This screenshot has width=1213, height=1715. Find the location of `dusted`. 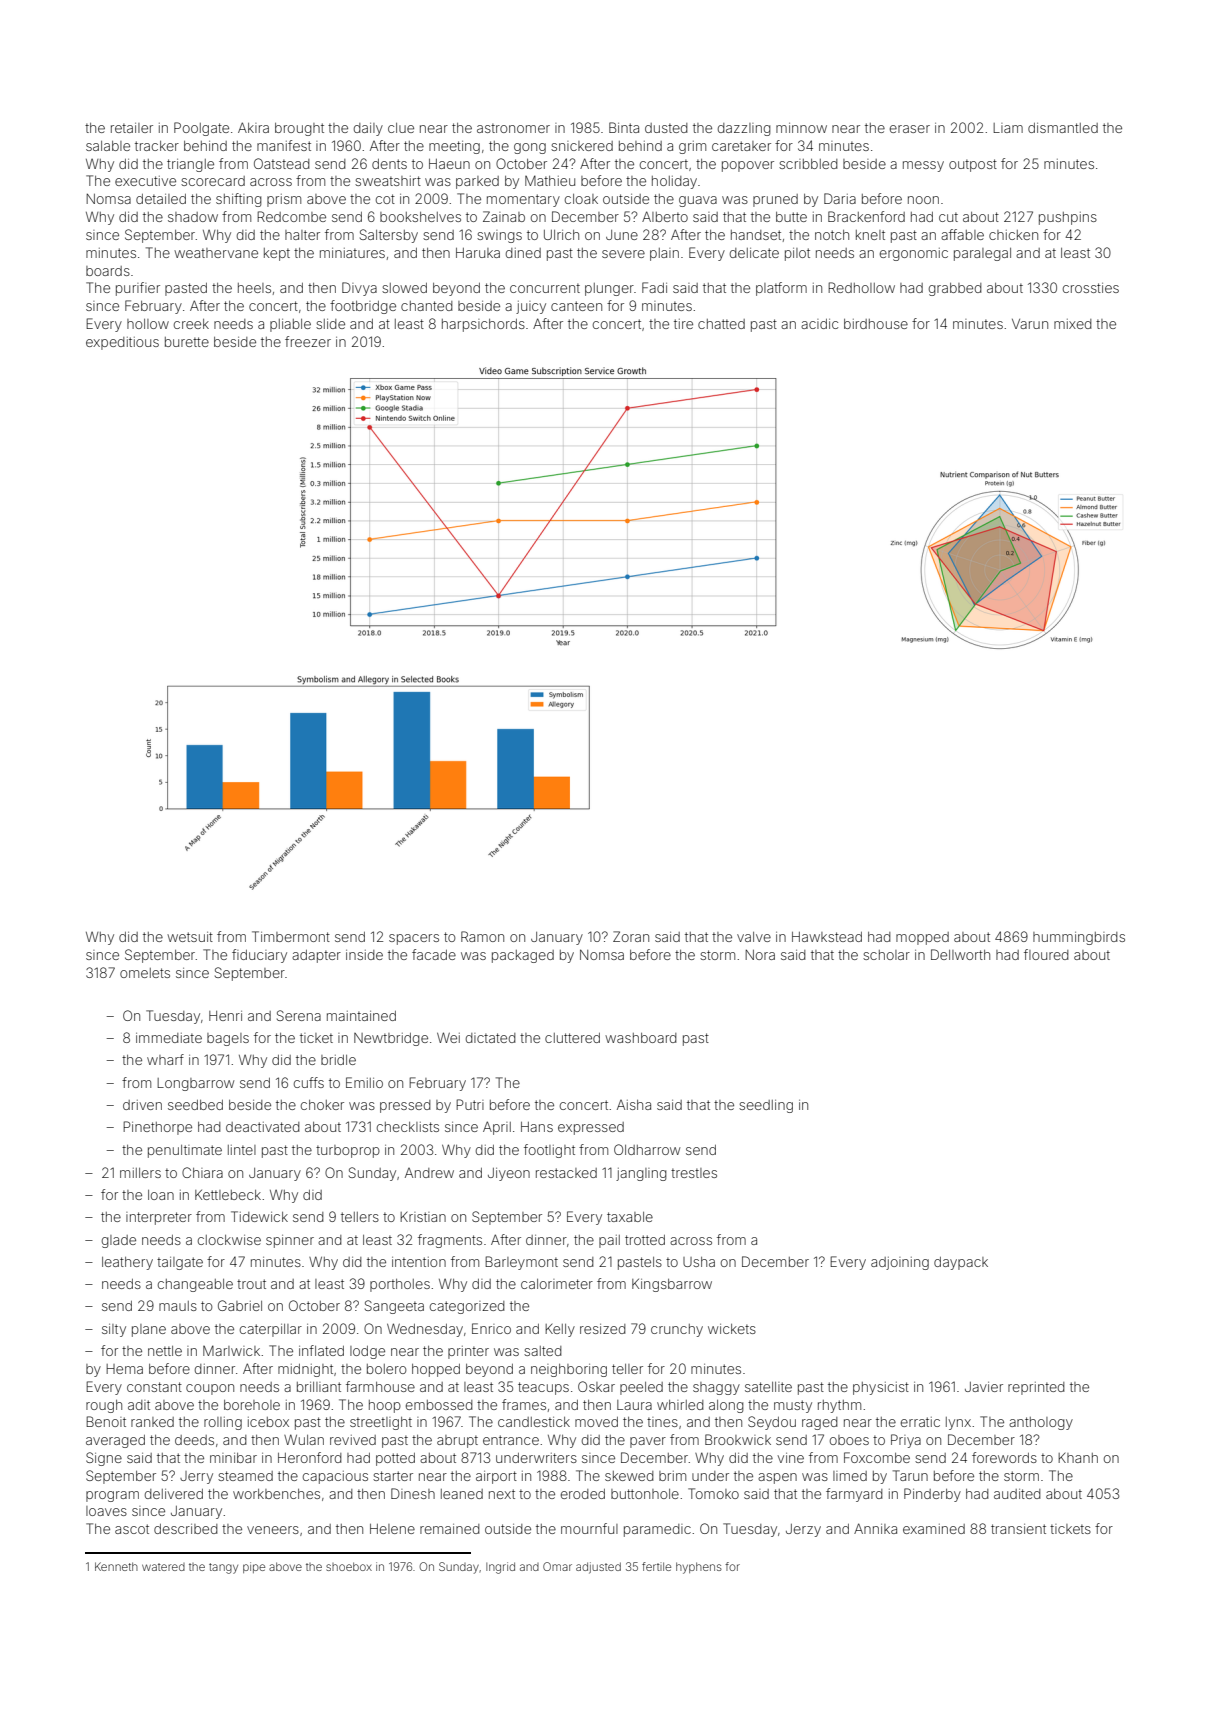

dusted is located at coordinates (666, 128).
